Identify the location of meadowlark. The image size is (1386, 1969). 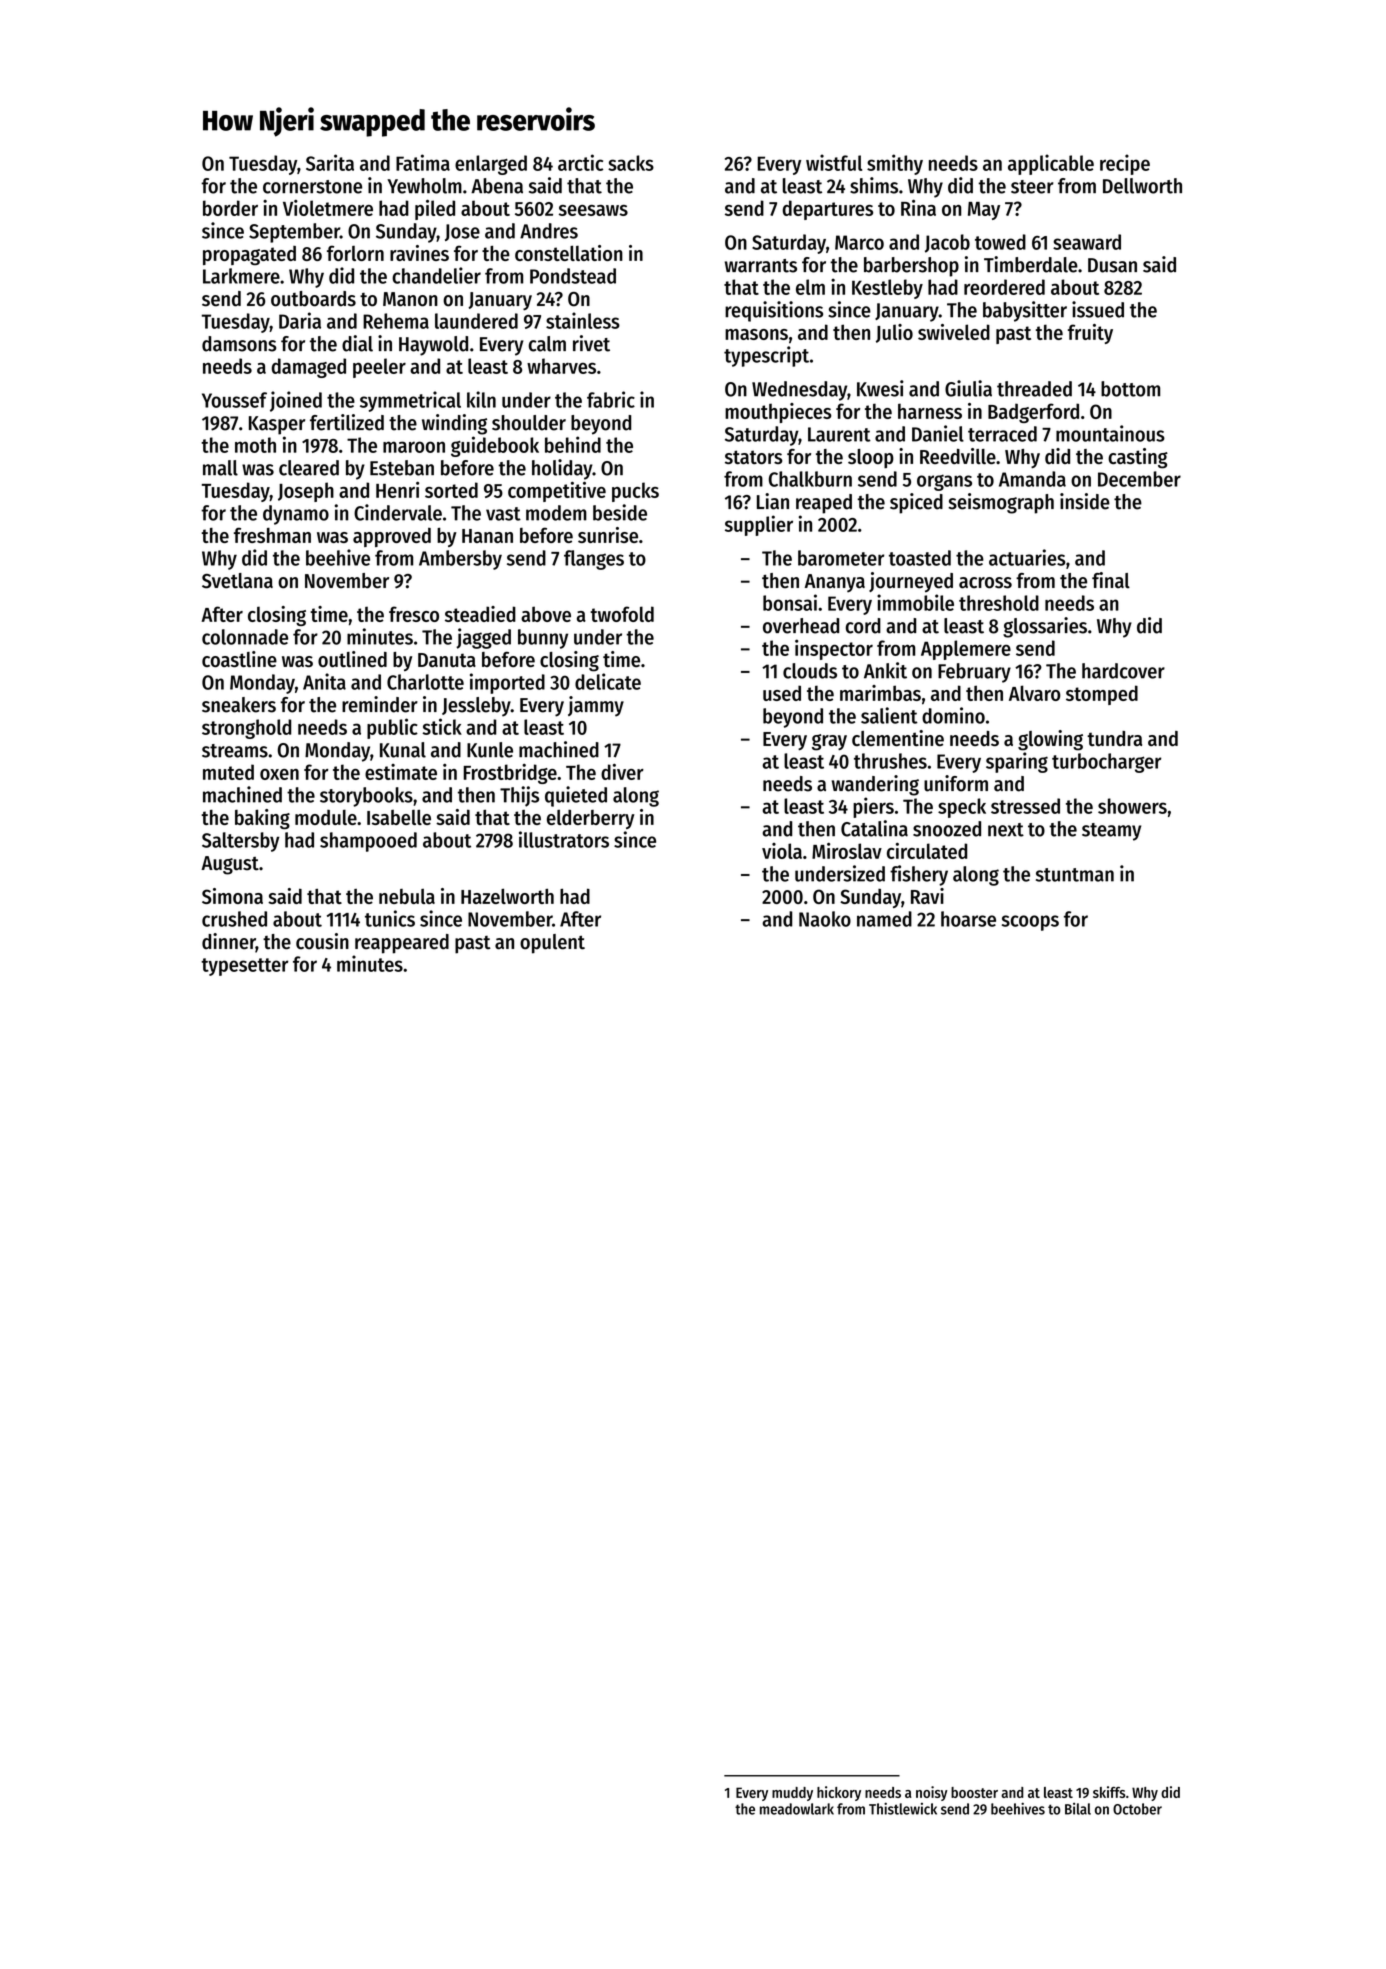
(797, 1809).
